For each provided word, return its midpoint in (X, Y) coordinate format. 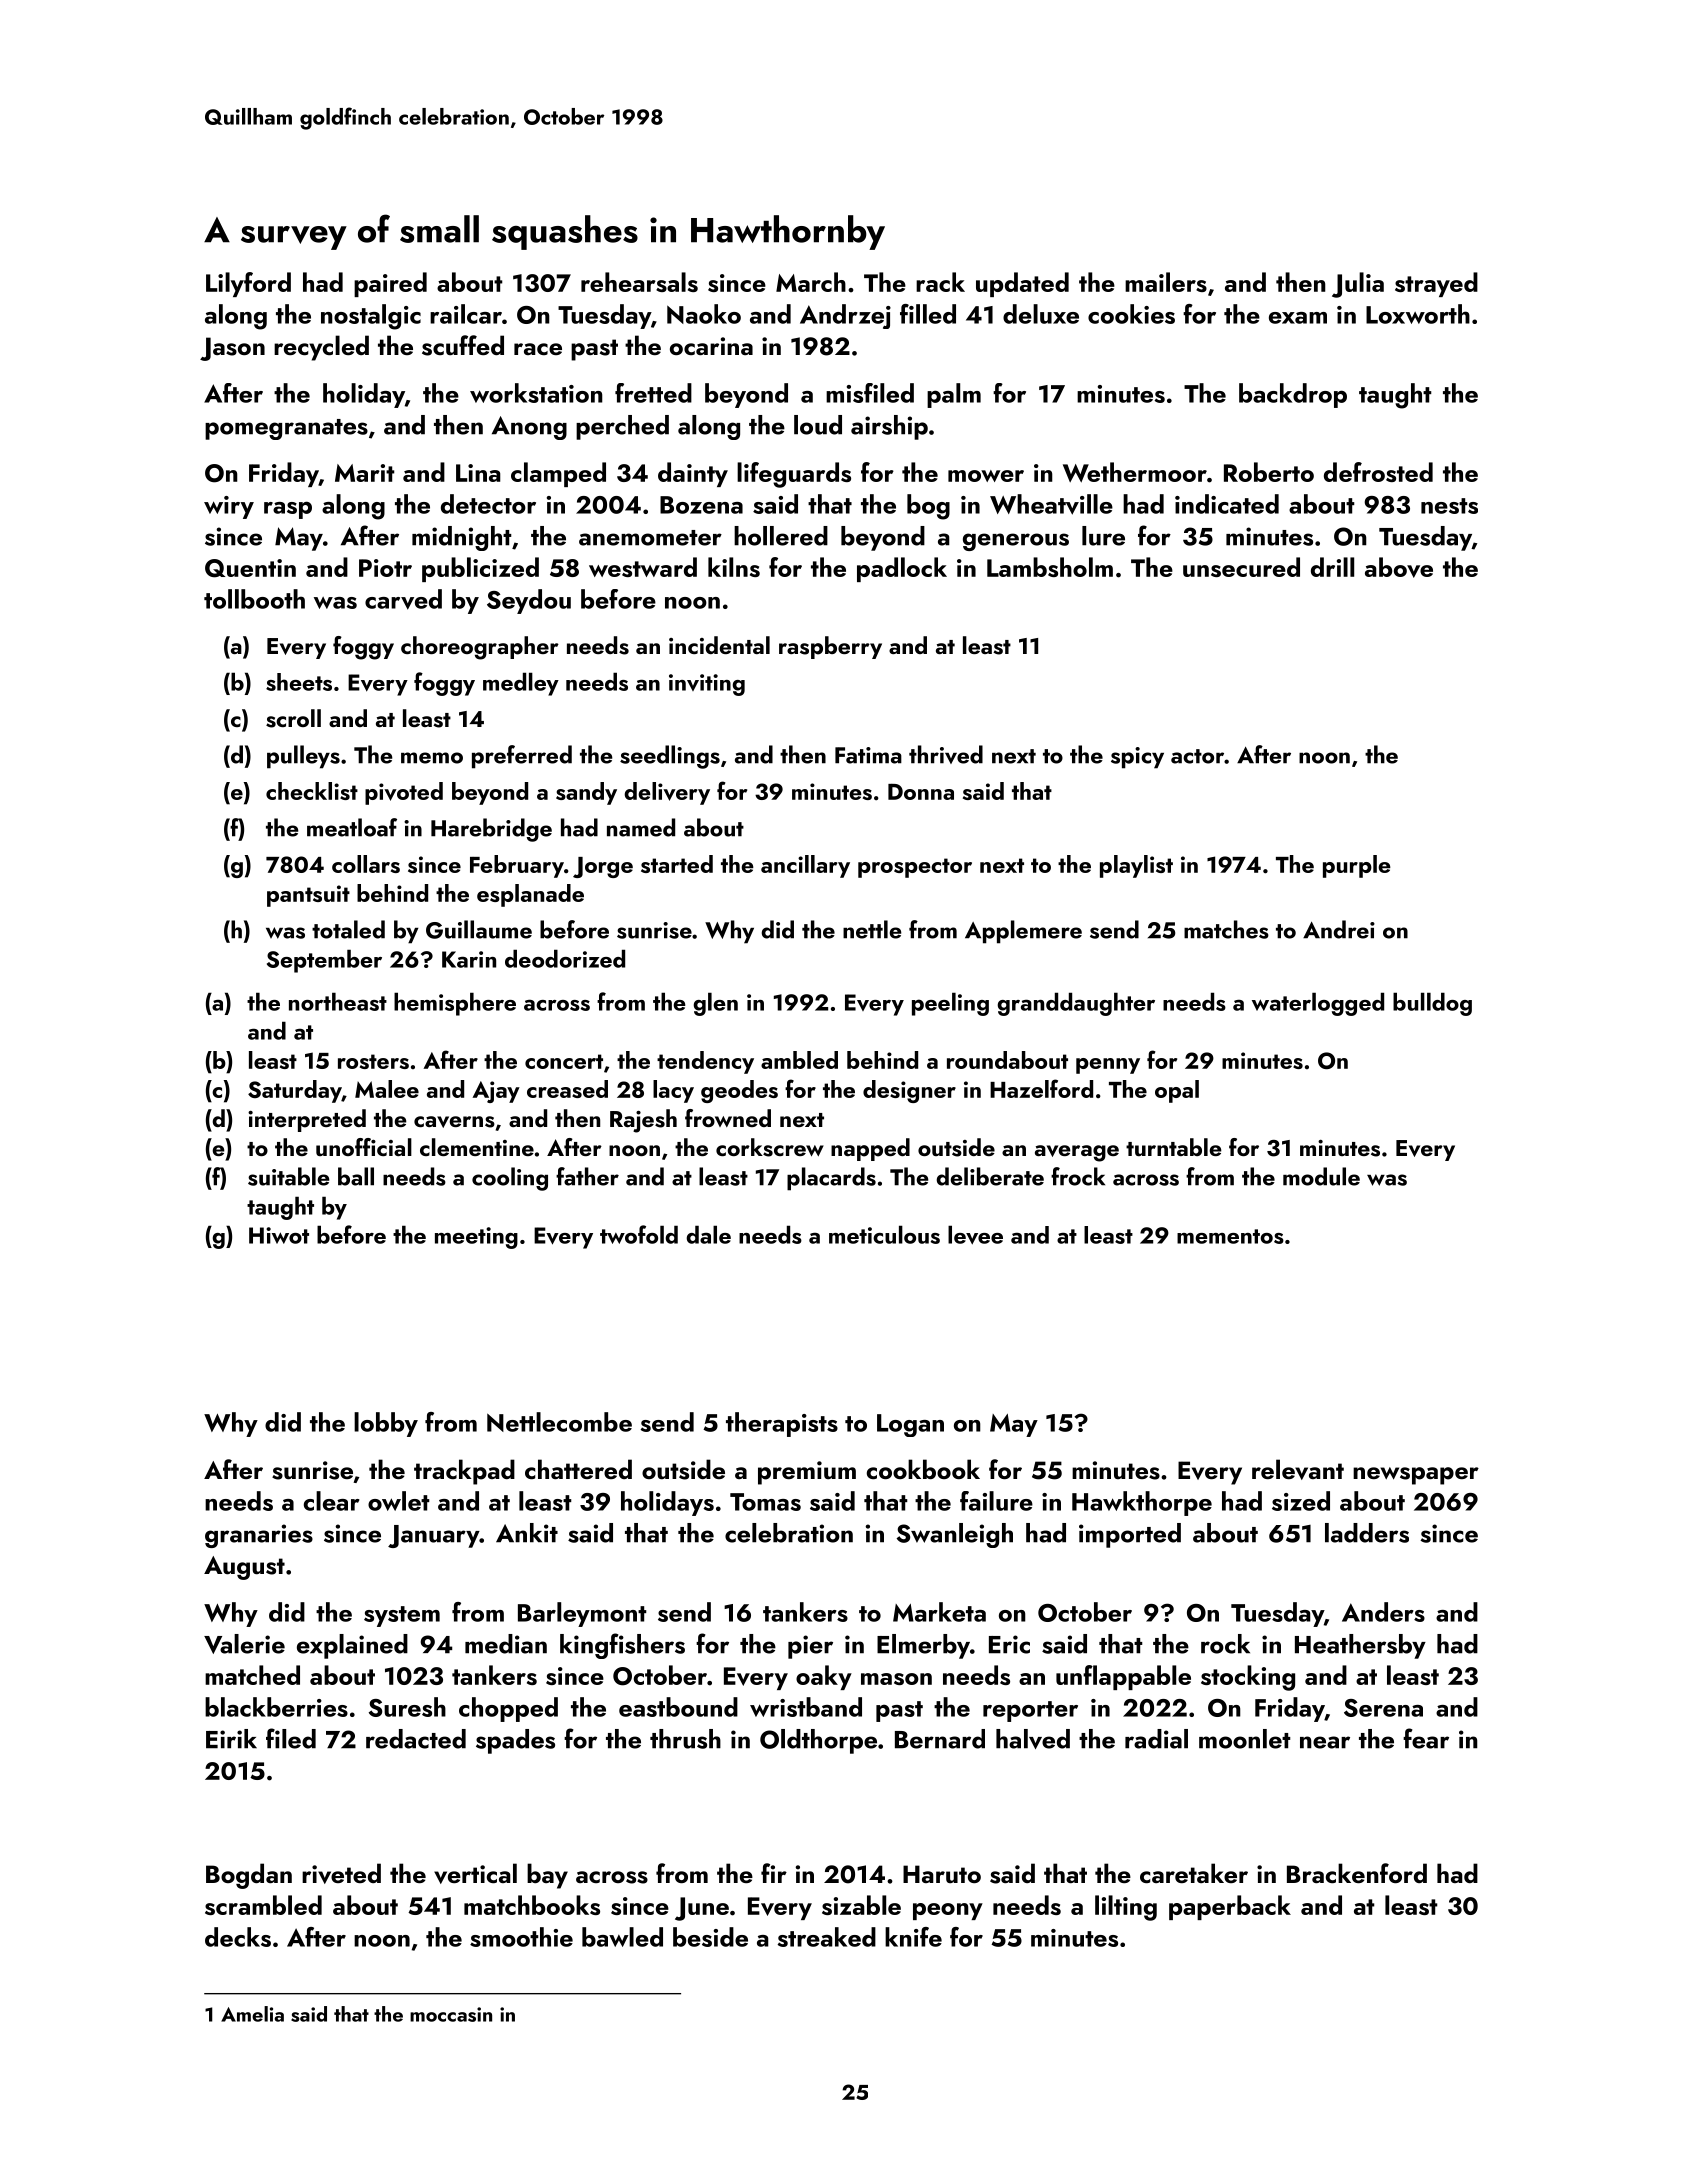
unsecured (1241, 567)
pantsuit (308, 896)
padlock (902, 569)
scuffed (463, 345)
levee (975, 1235)
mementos (1230, 1236)
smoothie (521, 1937)
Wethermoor (1135, 472)
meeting (476, 1238)
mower (986, 476)
